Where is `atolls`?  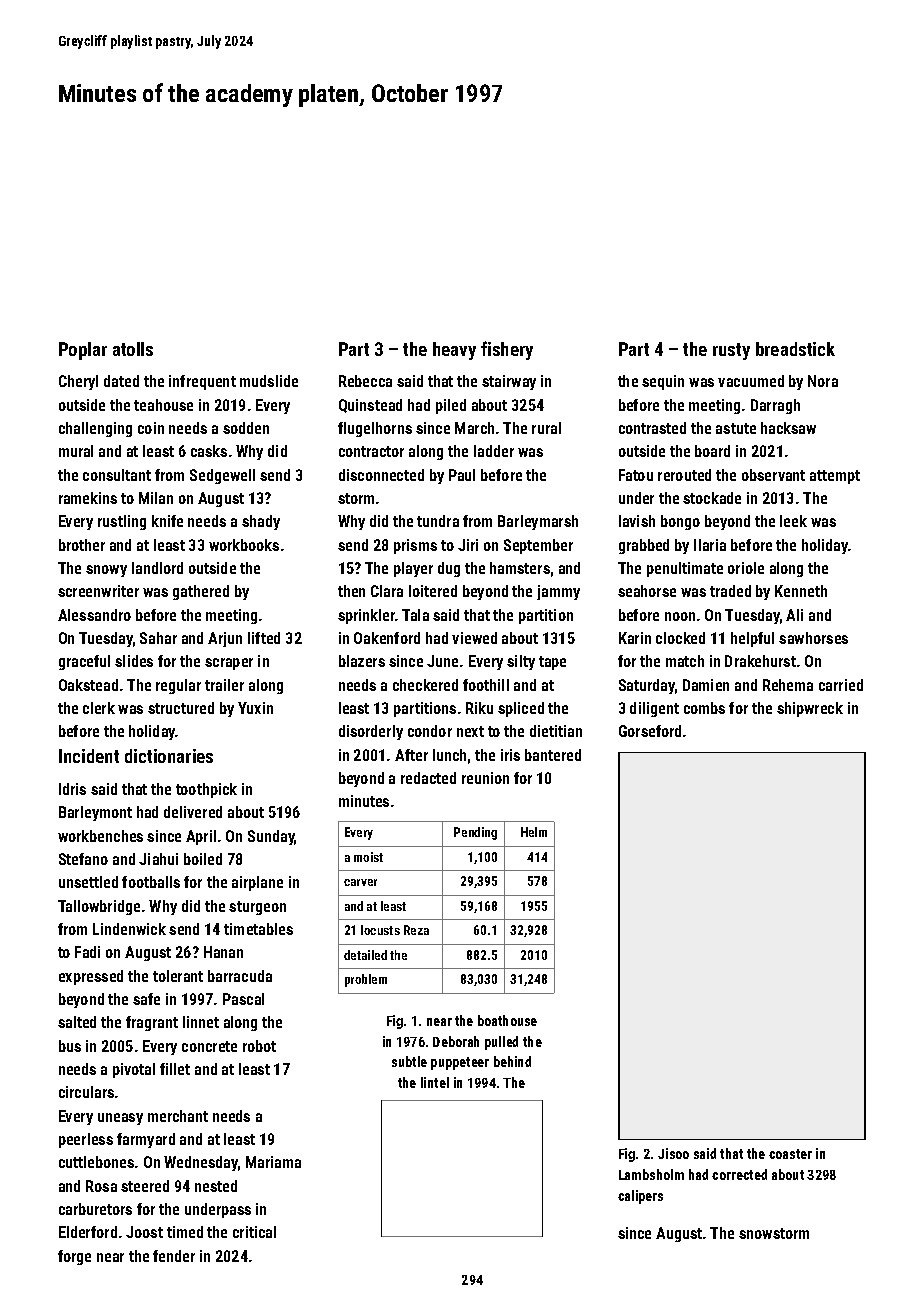
atolls is located at coordinates (133, 349).
